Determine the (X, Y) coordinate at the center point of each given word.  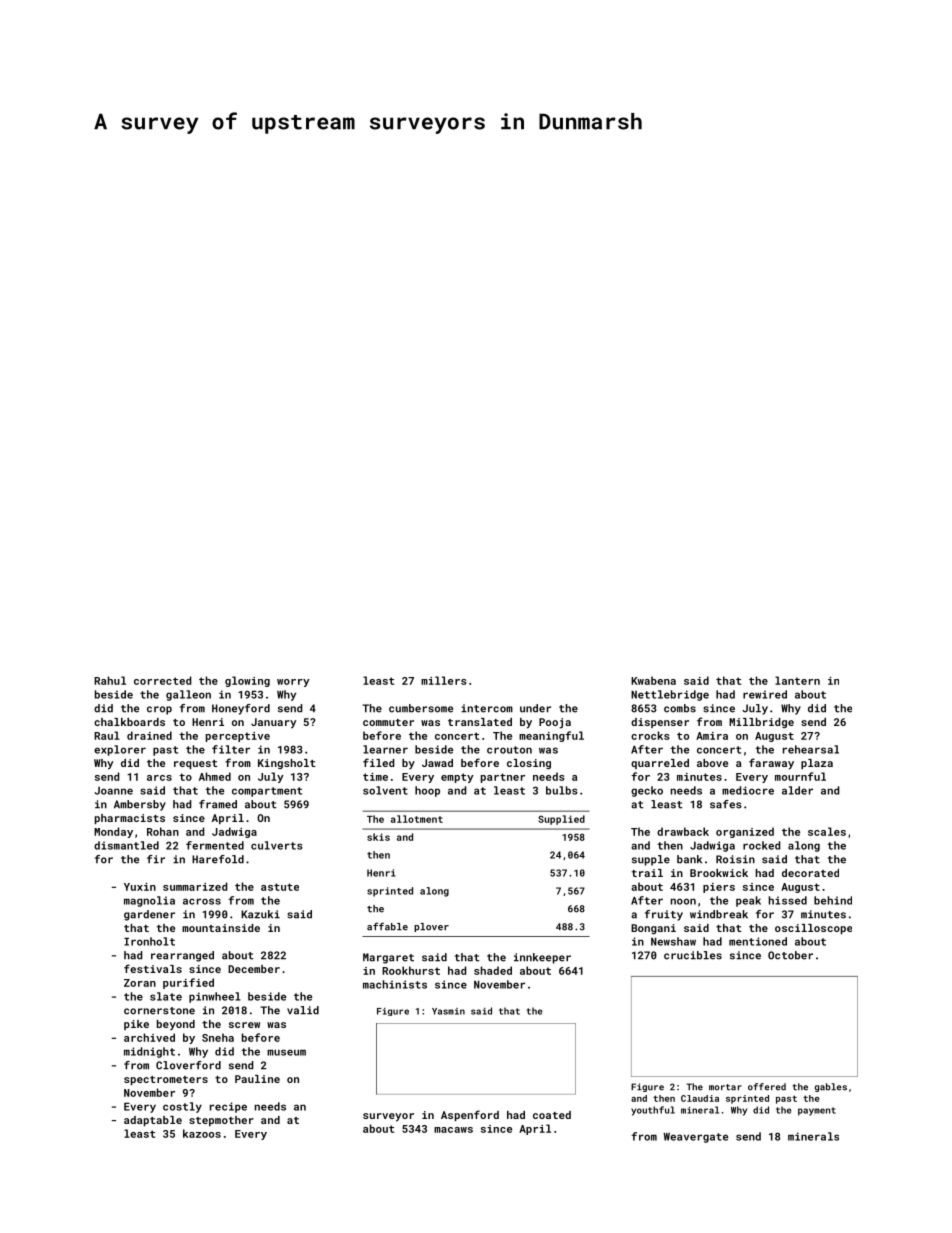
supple (651, 860)
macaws (453, 1130)
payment (817, 1111)
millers (444, 680)
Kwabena (653, 680)
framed (218, 804)
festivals (153, 968)
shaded (493, 970)
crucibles (693, 955)
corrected (162, 680)
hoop (427, 791)
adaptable (153, 1121)
